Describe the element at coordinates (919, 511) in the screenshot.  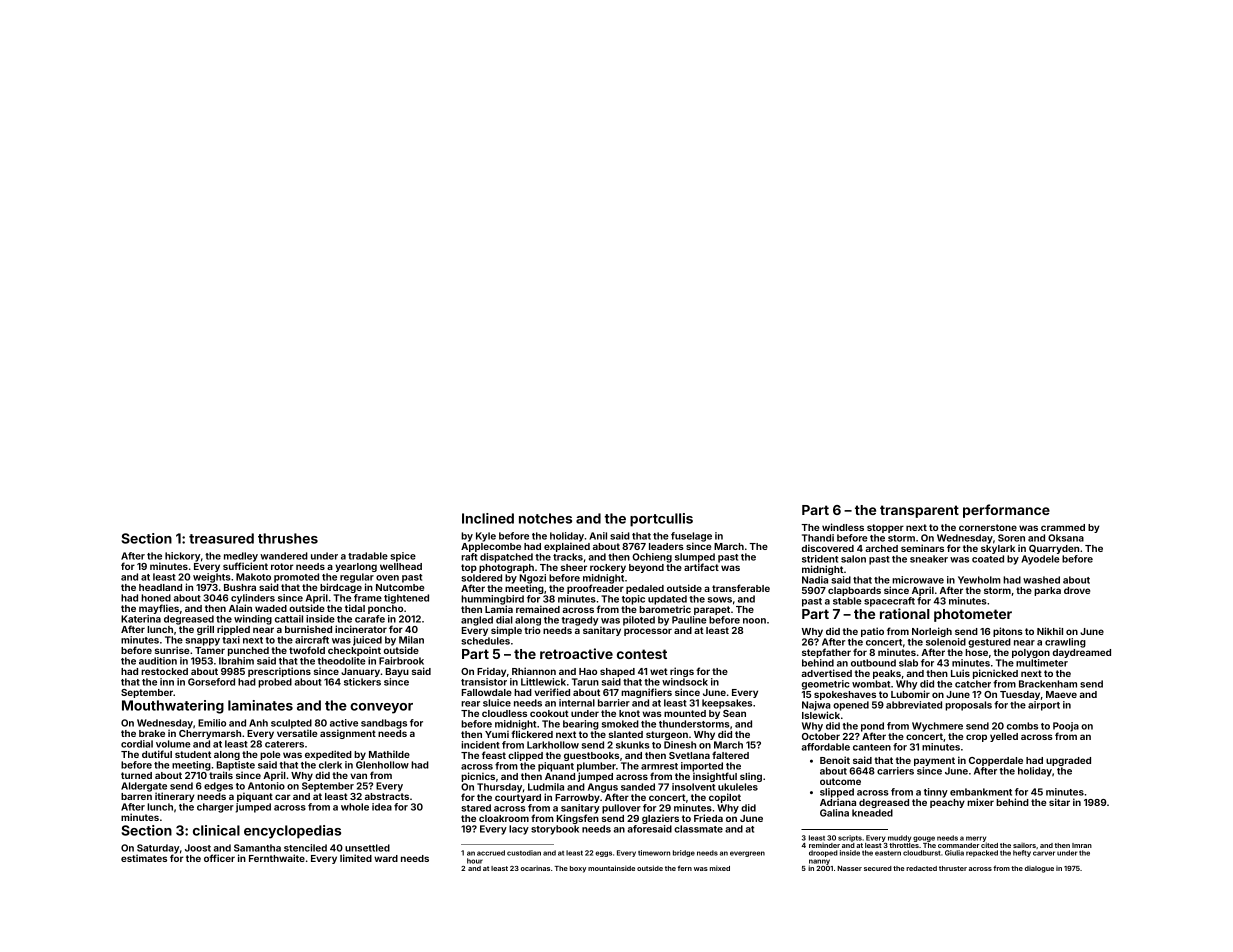
I see `transparent` at that location.
